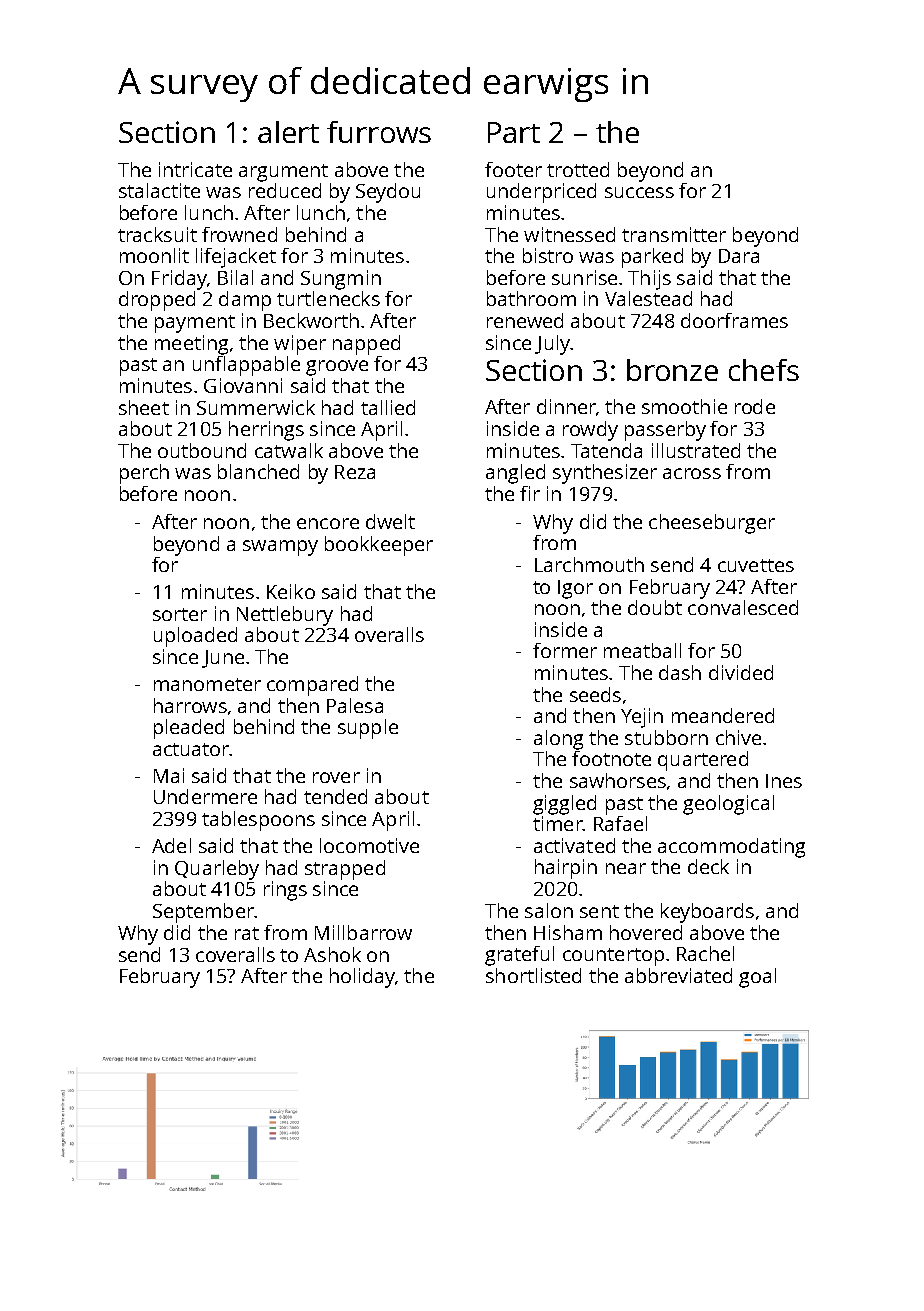  What do you see at coordinates (739, 256) in the screenshot?
I see `Dara` at bounding box center [739, 256].
